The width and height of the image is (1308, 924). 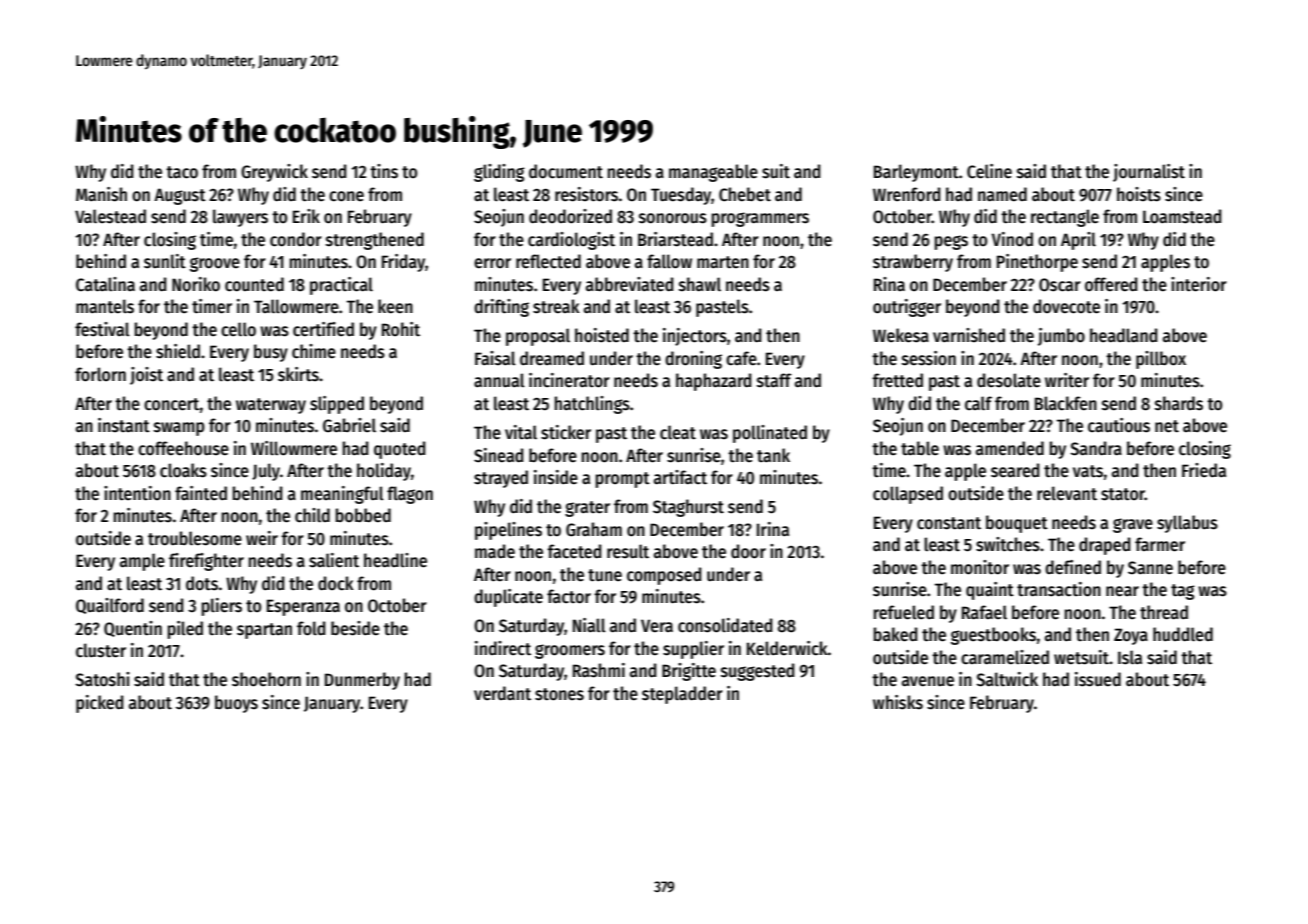 I want to click on joist, so click(x=146, y=376).
